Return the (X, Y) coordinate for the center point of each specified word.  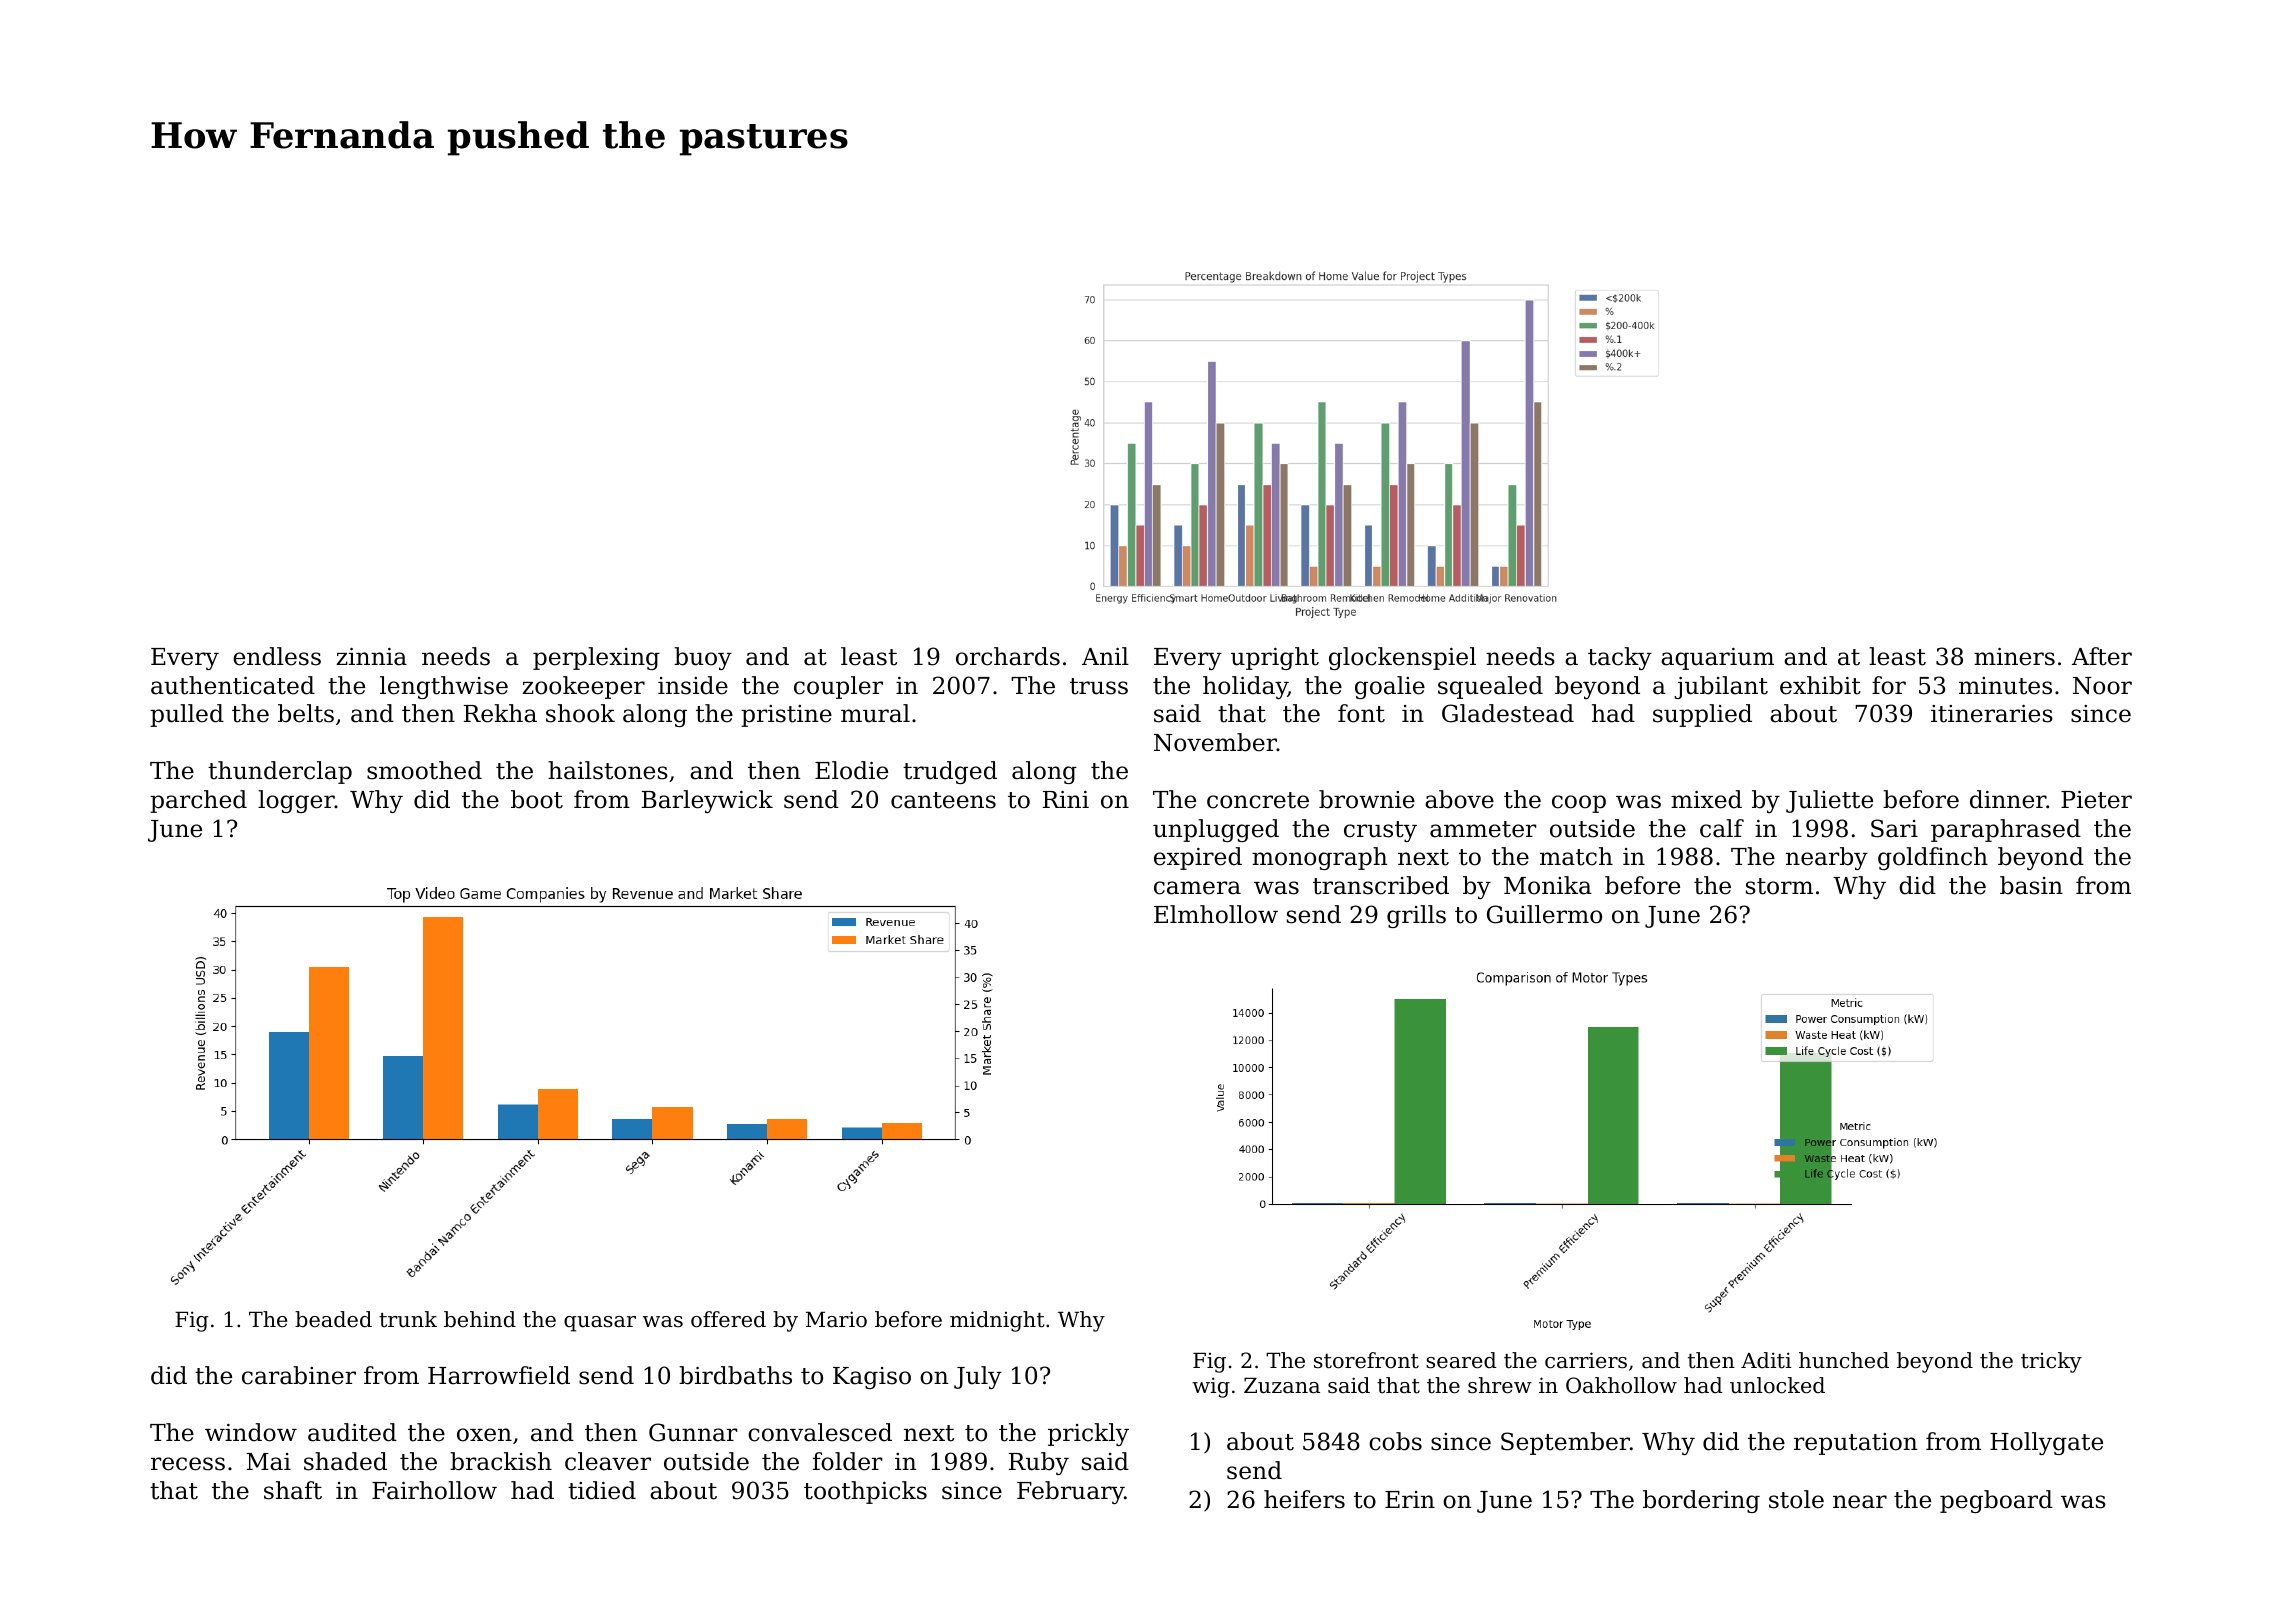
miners (2014, 657)
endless (277, 656)
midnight (997, 1321)
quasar (600, 1324)
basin (2031, 885)
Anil (1105, 656)
